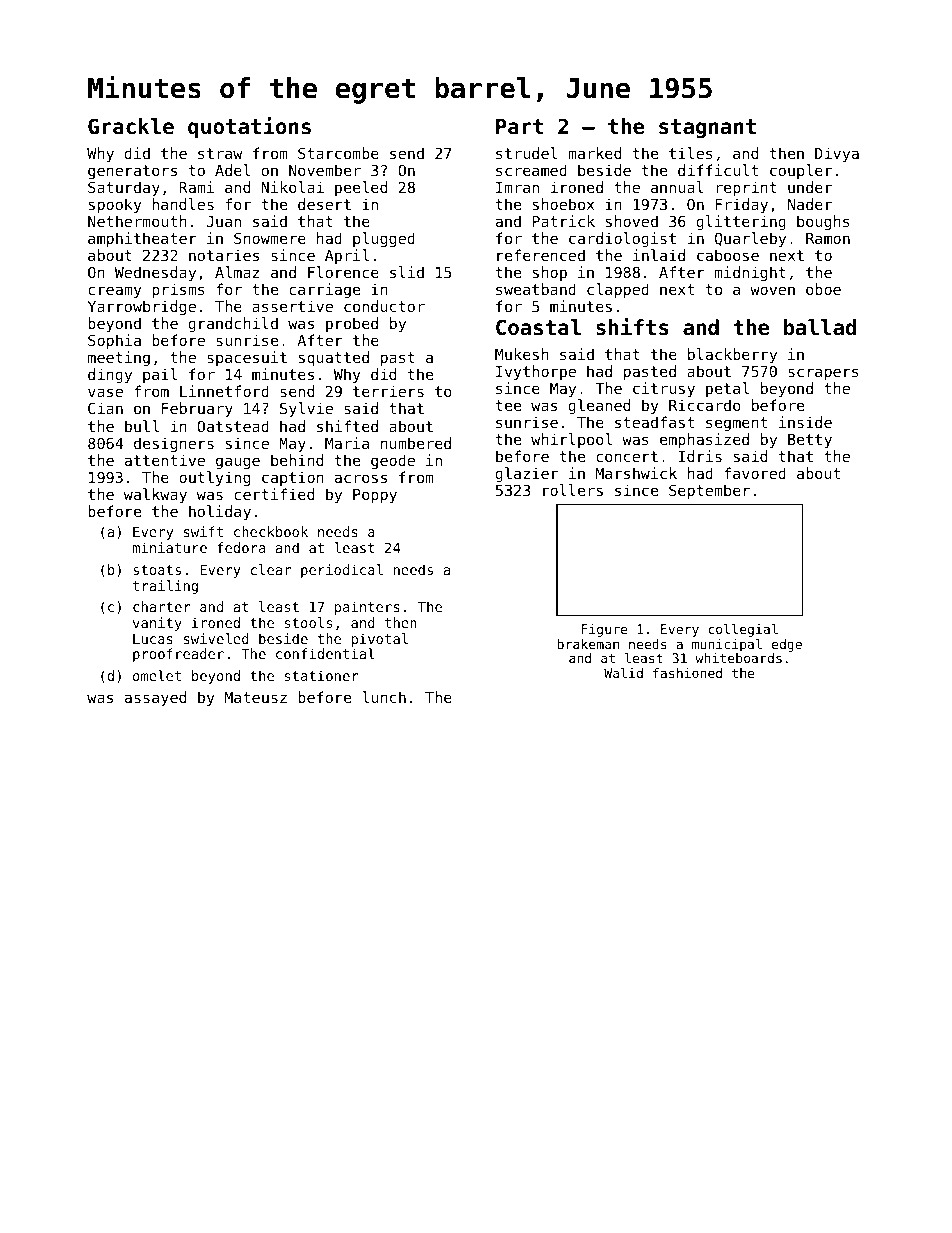 This screenshot has height=1233, width=952. What do you see at coordinates (142, 307) in the screenshot?
I see `Yarrowbridge` at bounding box center [142, 307].
